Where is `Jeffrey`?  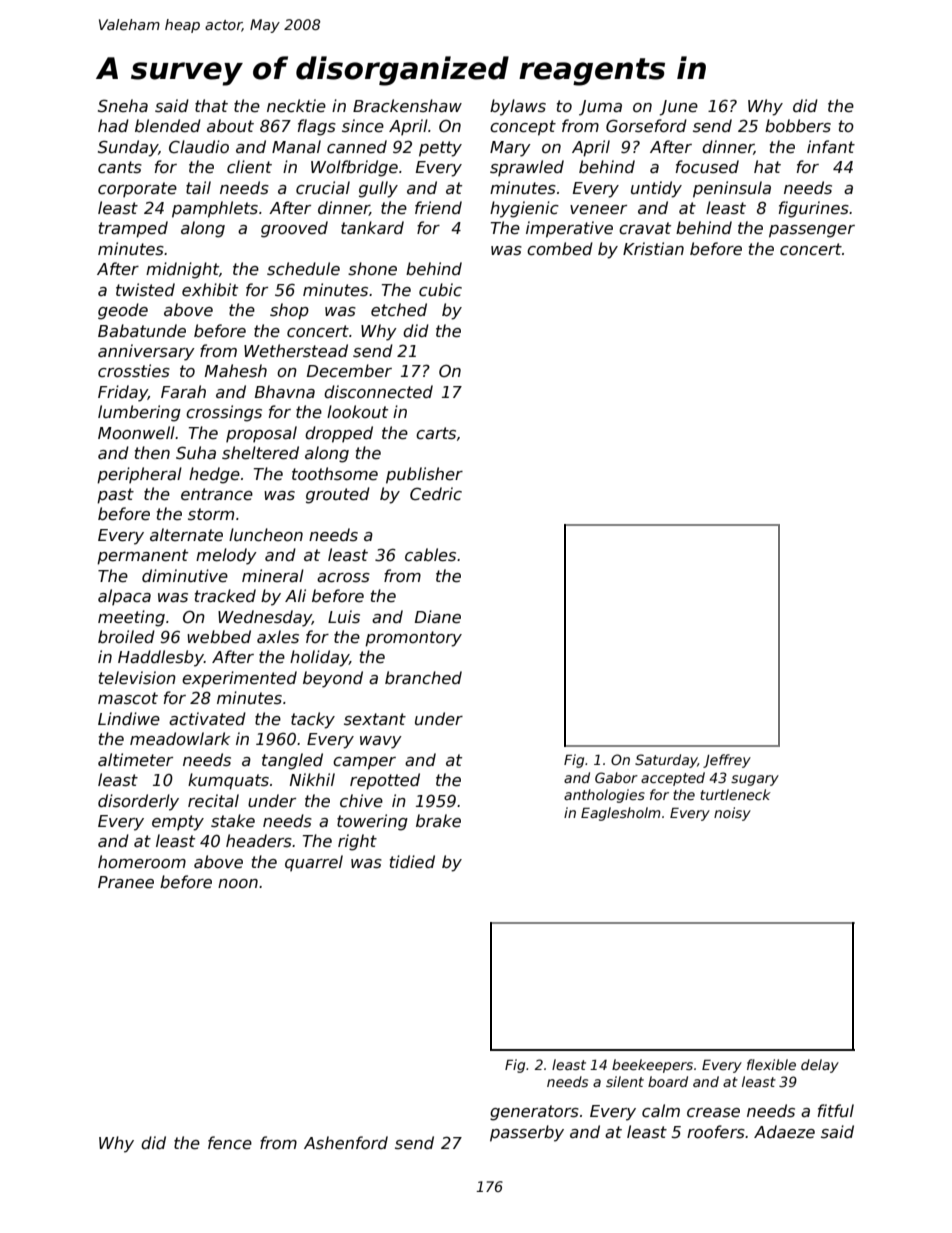
Jeffrey is located at coordinates (727, 761).
